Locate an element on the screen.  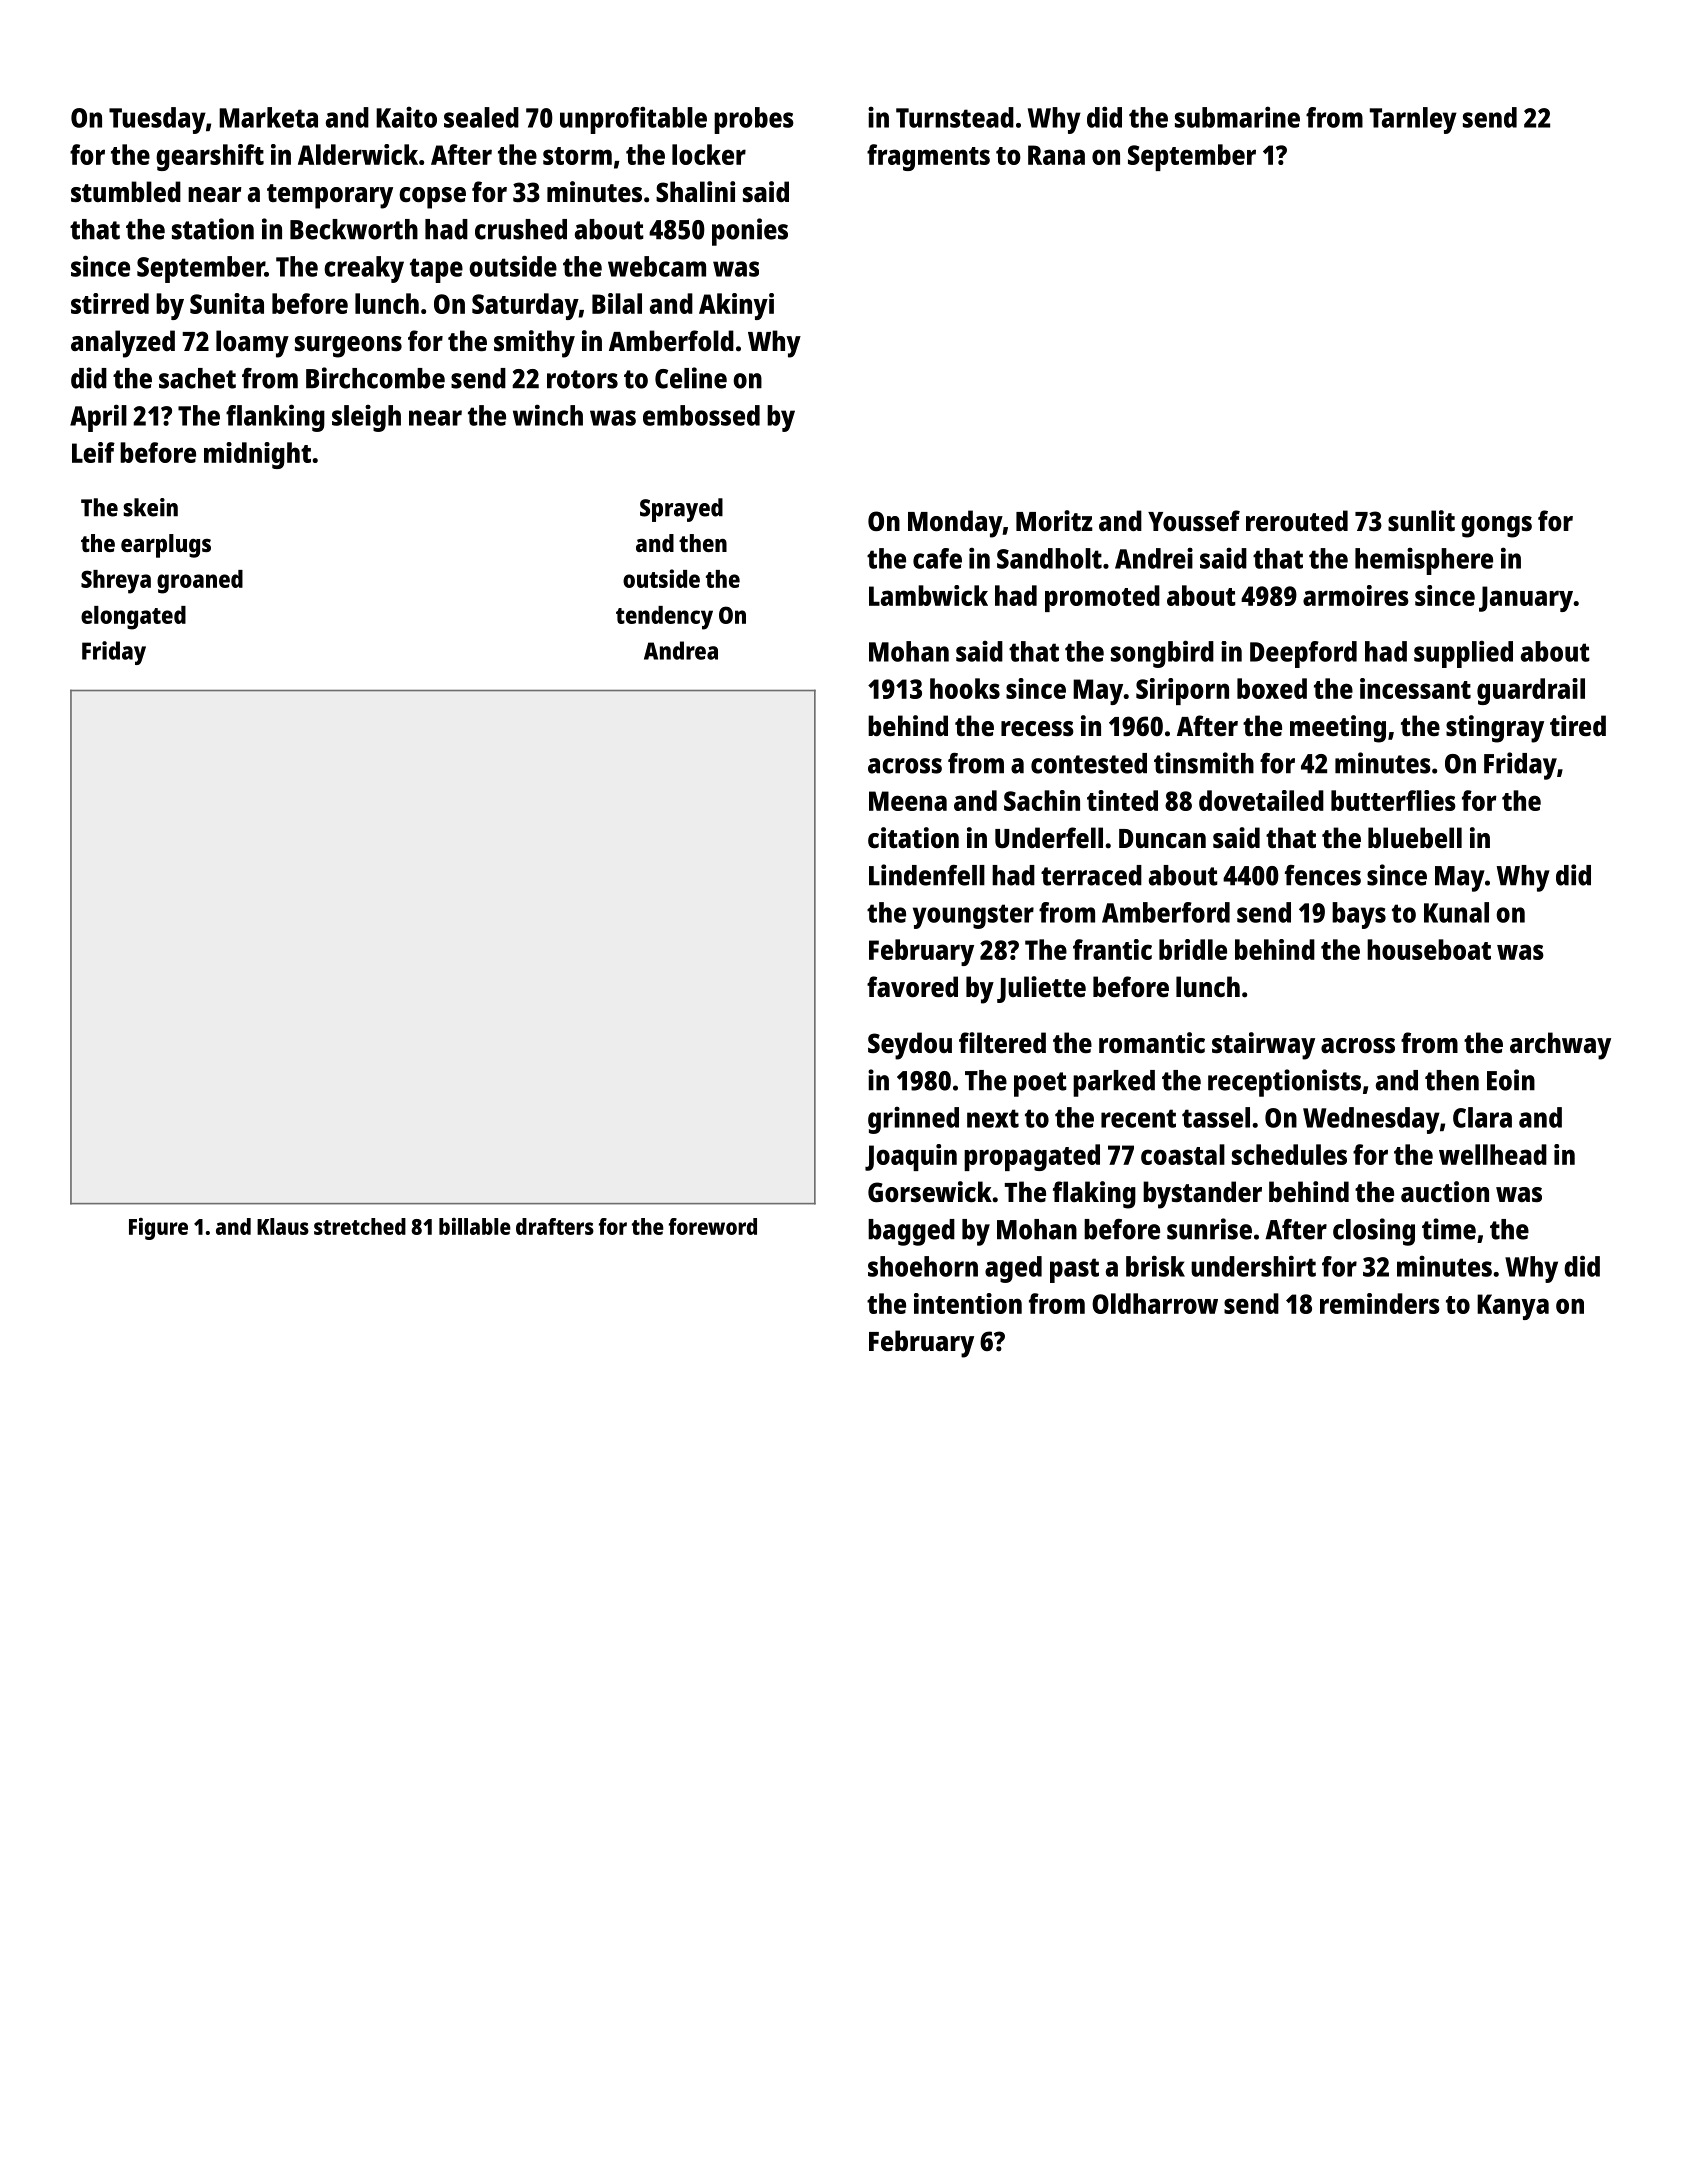
reminders is located at coordinates (1380, 1303).
